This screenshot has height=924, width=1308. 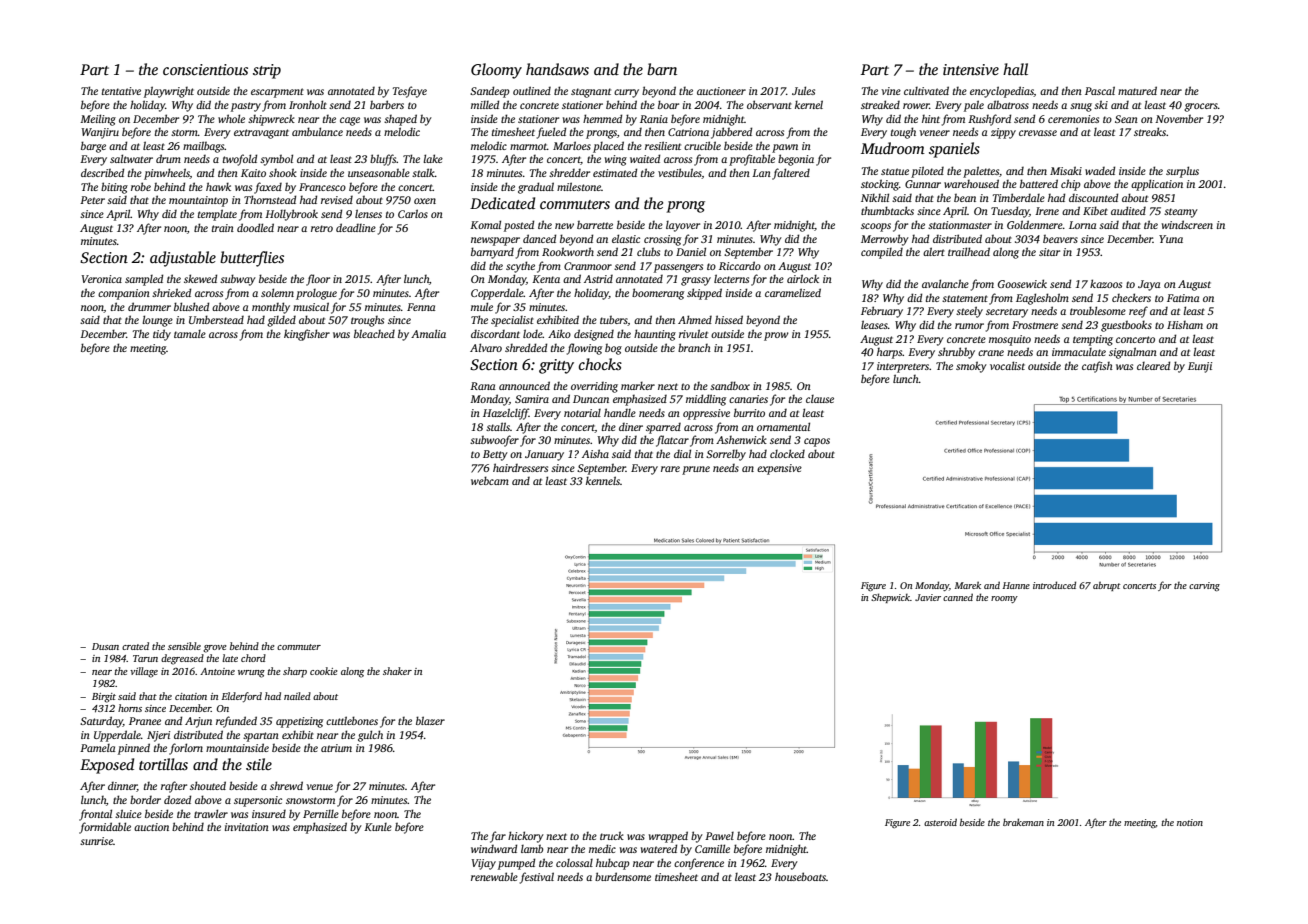 What do you see at coordinates (803, 90) in the screenshot?
I see `Jules` at bounding box center [803, 90].
